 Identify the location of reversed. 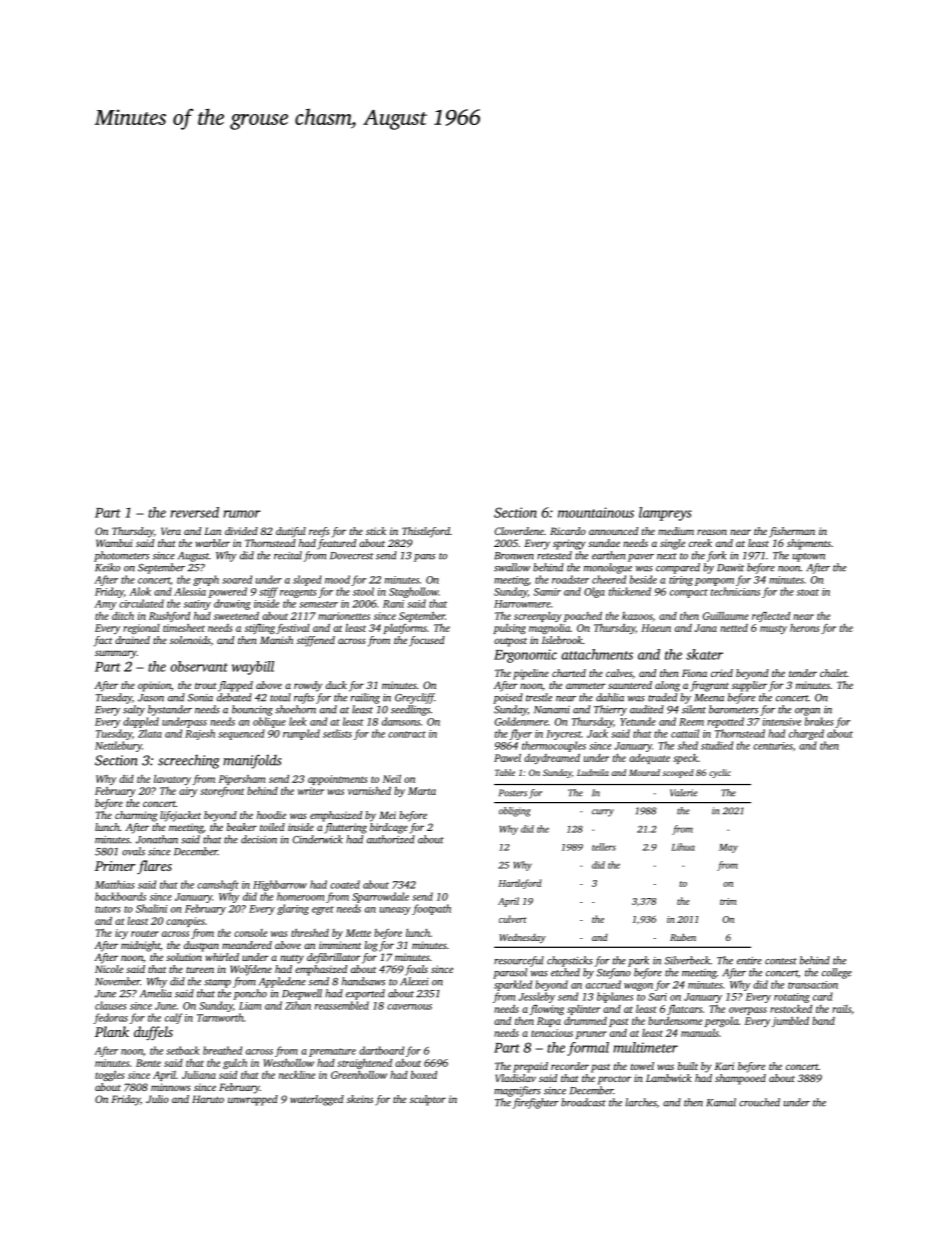
(194, 512).
